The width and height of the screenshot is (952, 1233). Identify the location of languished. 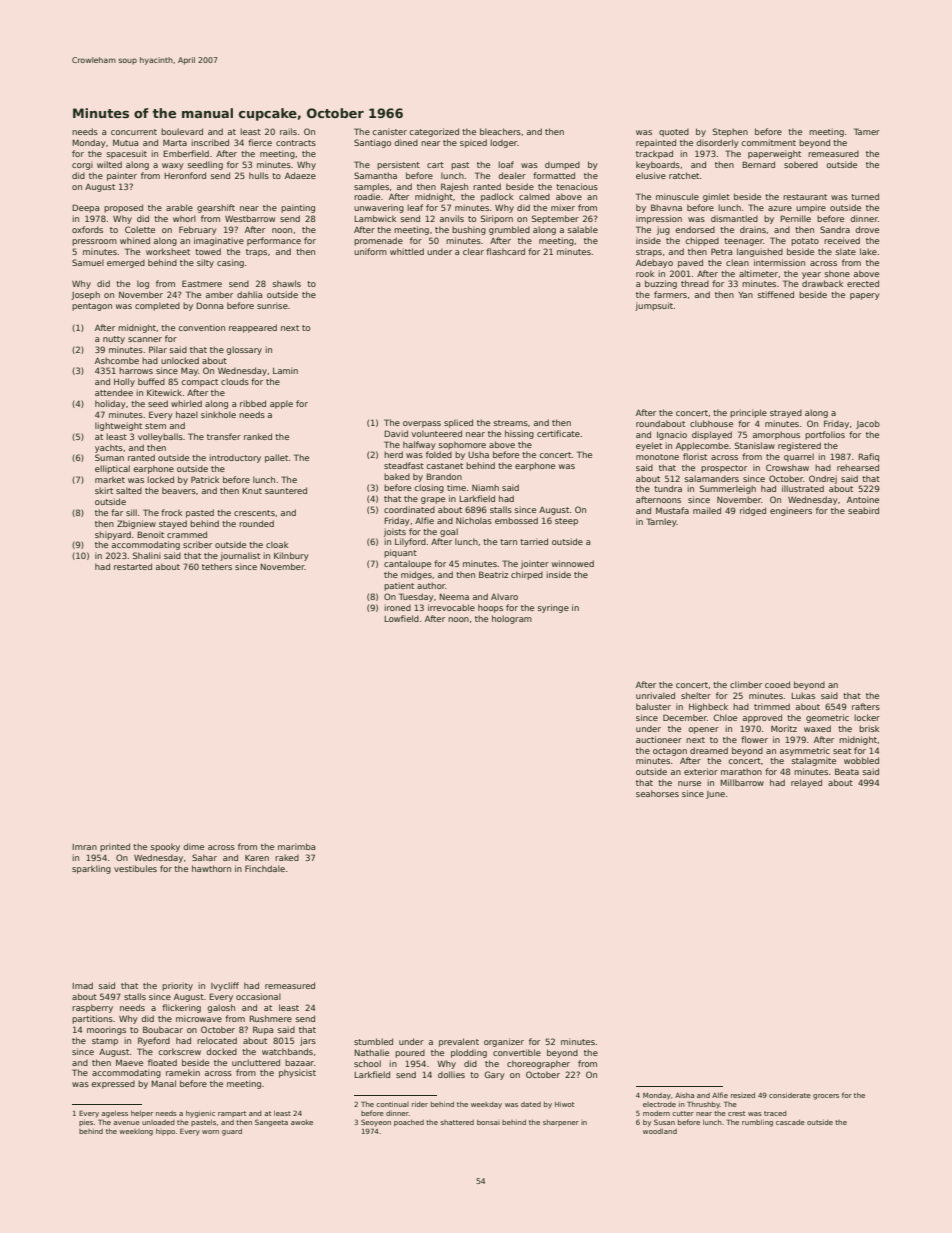
(760, 252).
